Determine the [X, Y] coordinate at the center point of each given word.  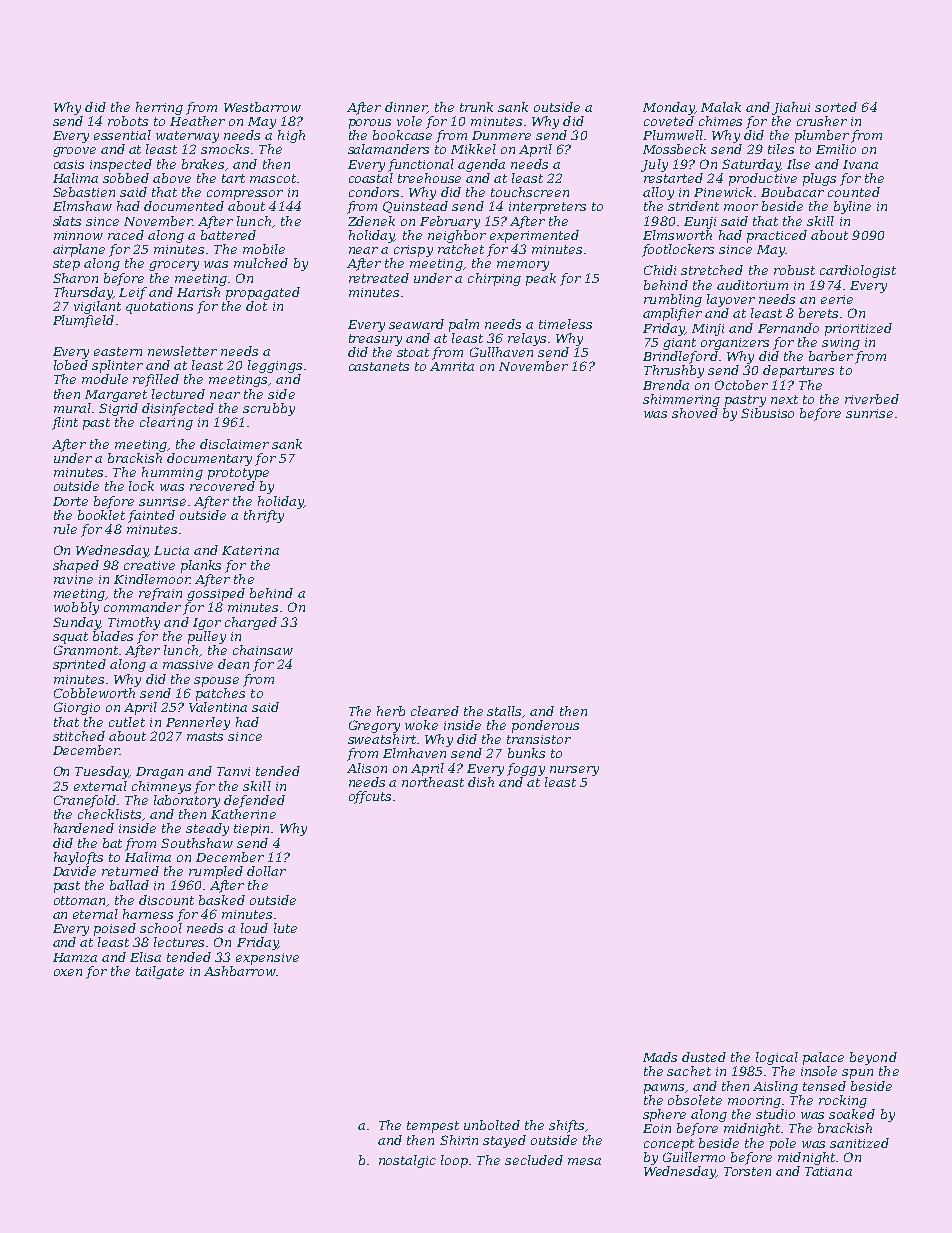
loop [454, 1161]
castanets [379, 366]
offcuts [370, 797]
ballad [129, 885]
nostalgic [407, 1161]
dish [481, 782]
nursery [574, 771]
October [741, 385]
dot [256, 306]
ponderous [545, 726]
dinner [406, 108]
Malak [721, 107]
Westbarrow [262, 107]
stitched [79, 736]
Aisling [775, 1087]
